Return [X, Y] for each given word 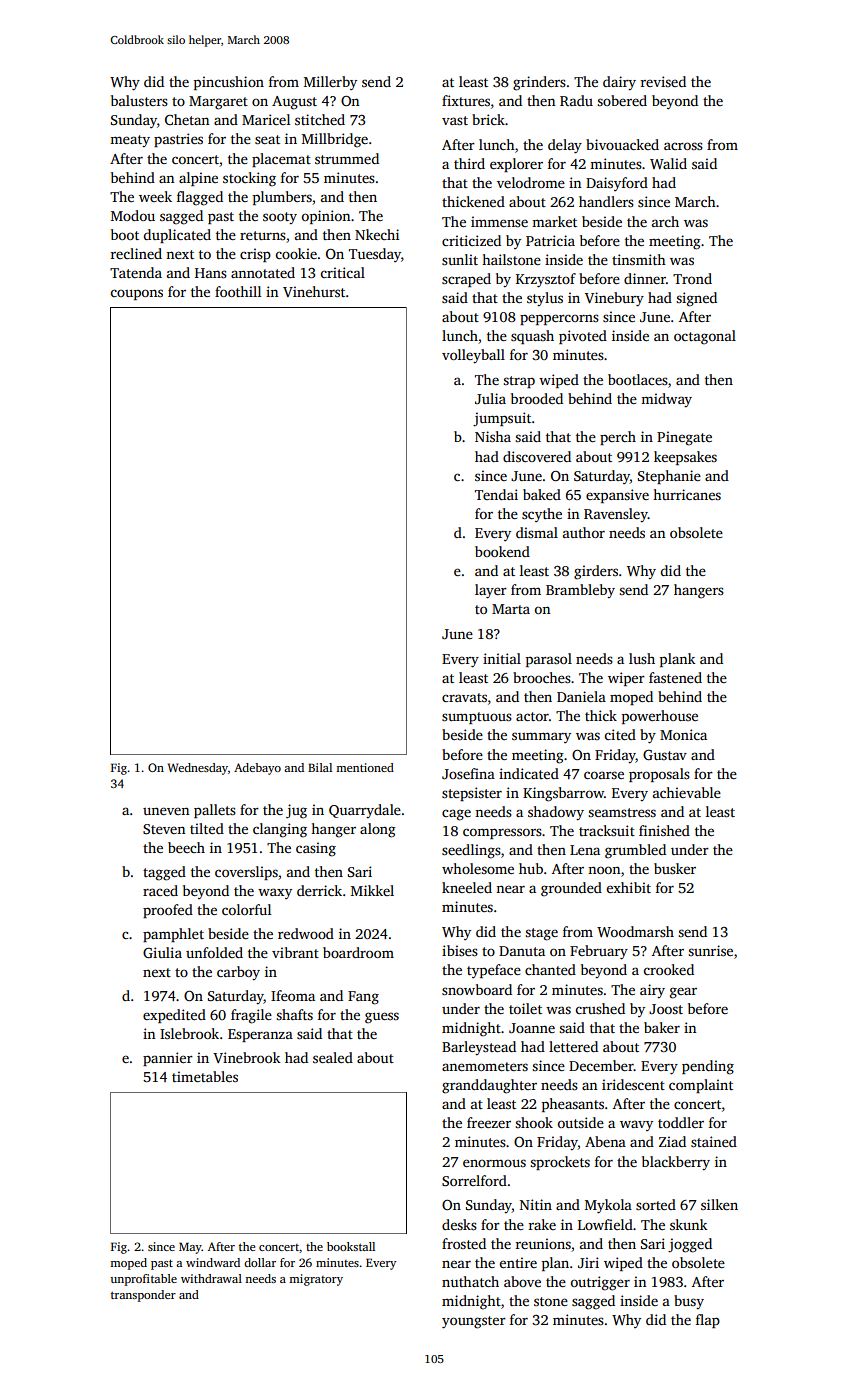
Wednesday [198, 769]
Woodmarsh [635, 931]
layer [491, 591]
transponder [143, 1296]
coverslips [246, 873]
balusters [139, 100]
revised [663, 81]
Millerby [330, 83]
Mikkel [372, 890]
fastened [675, 677]
